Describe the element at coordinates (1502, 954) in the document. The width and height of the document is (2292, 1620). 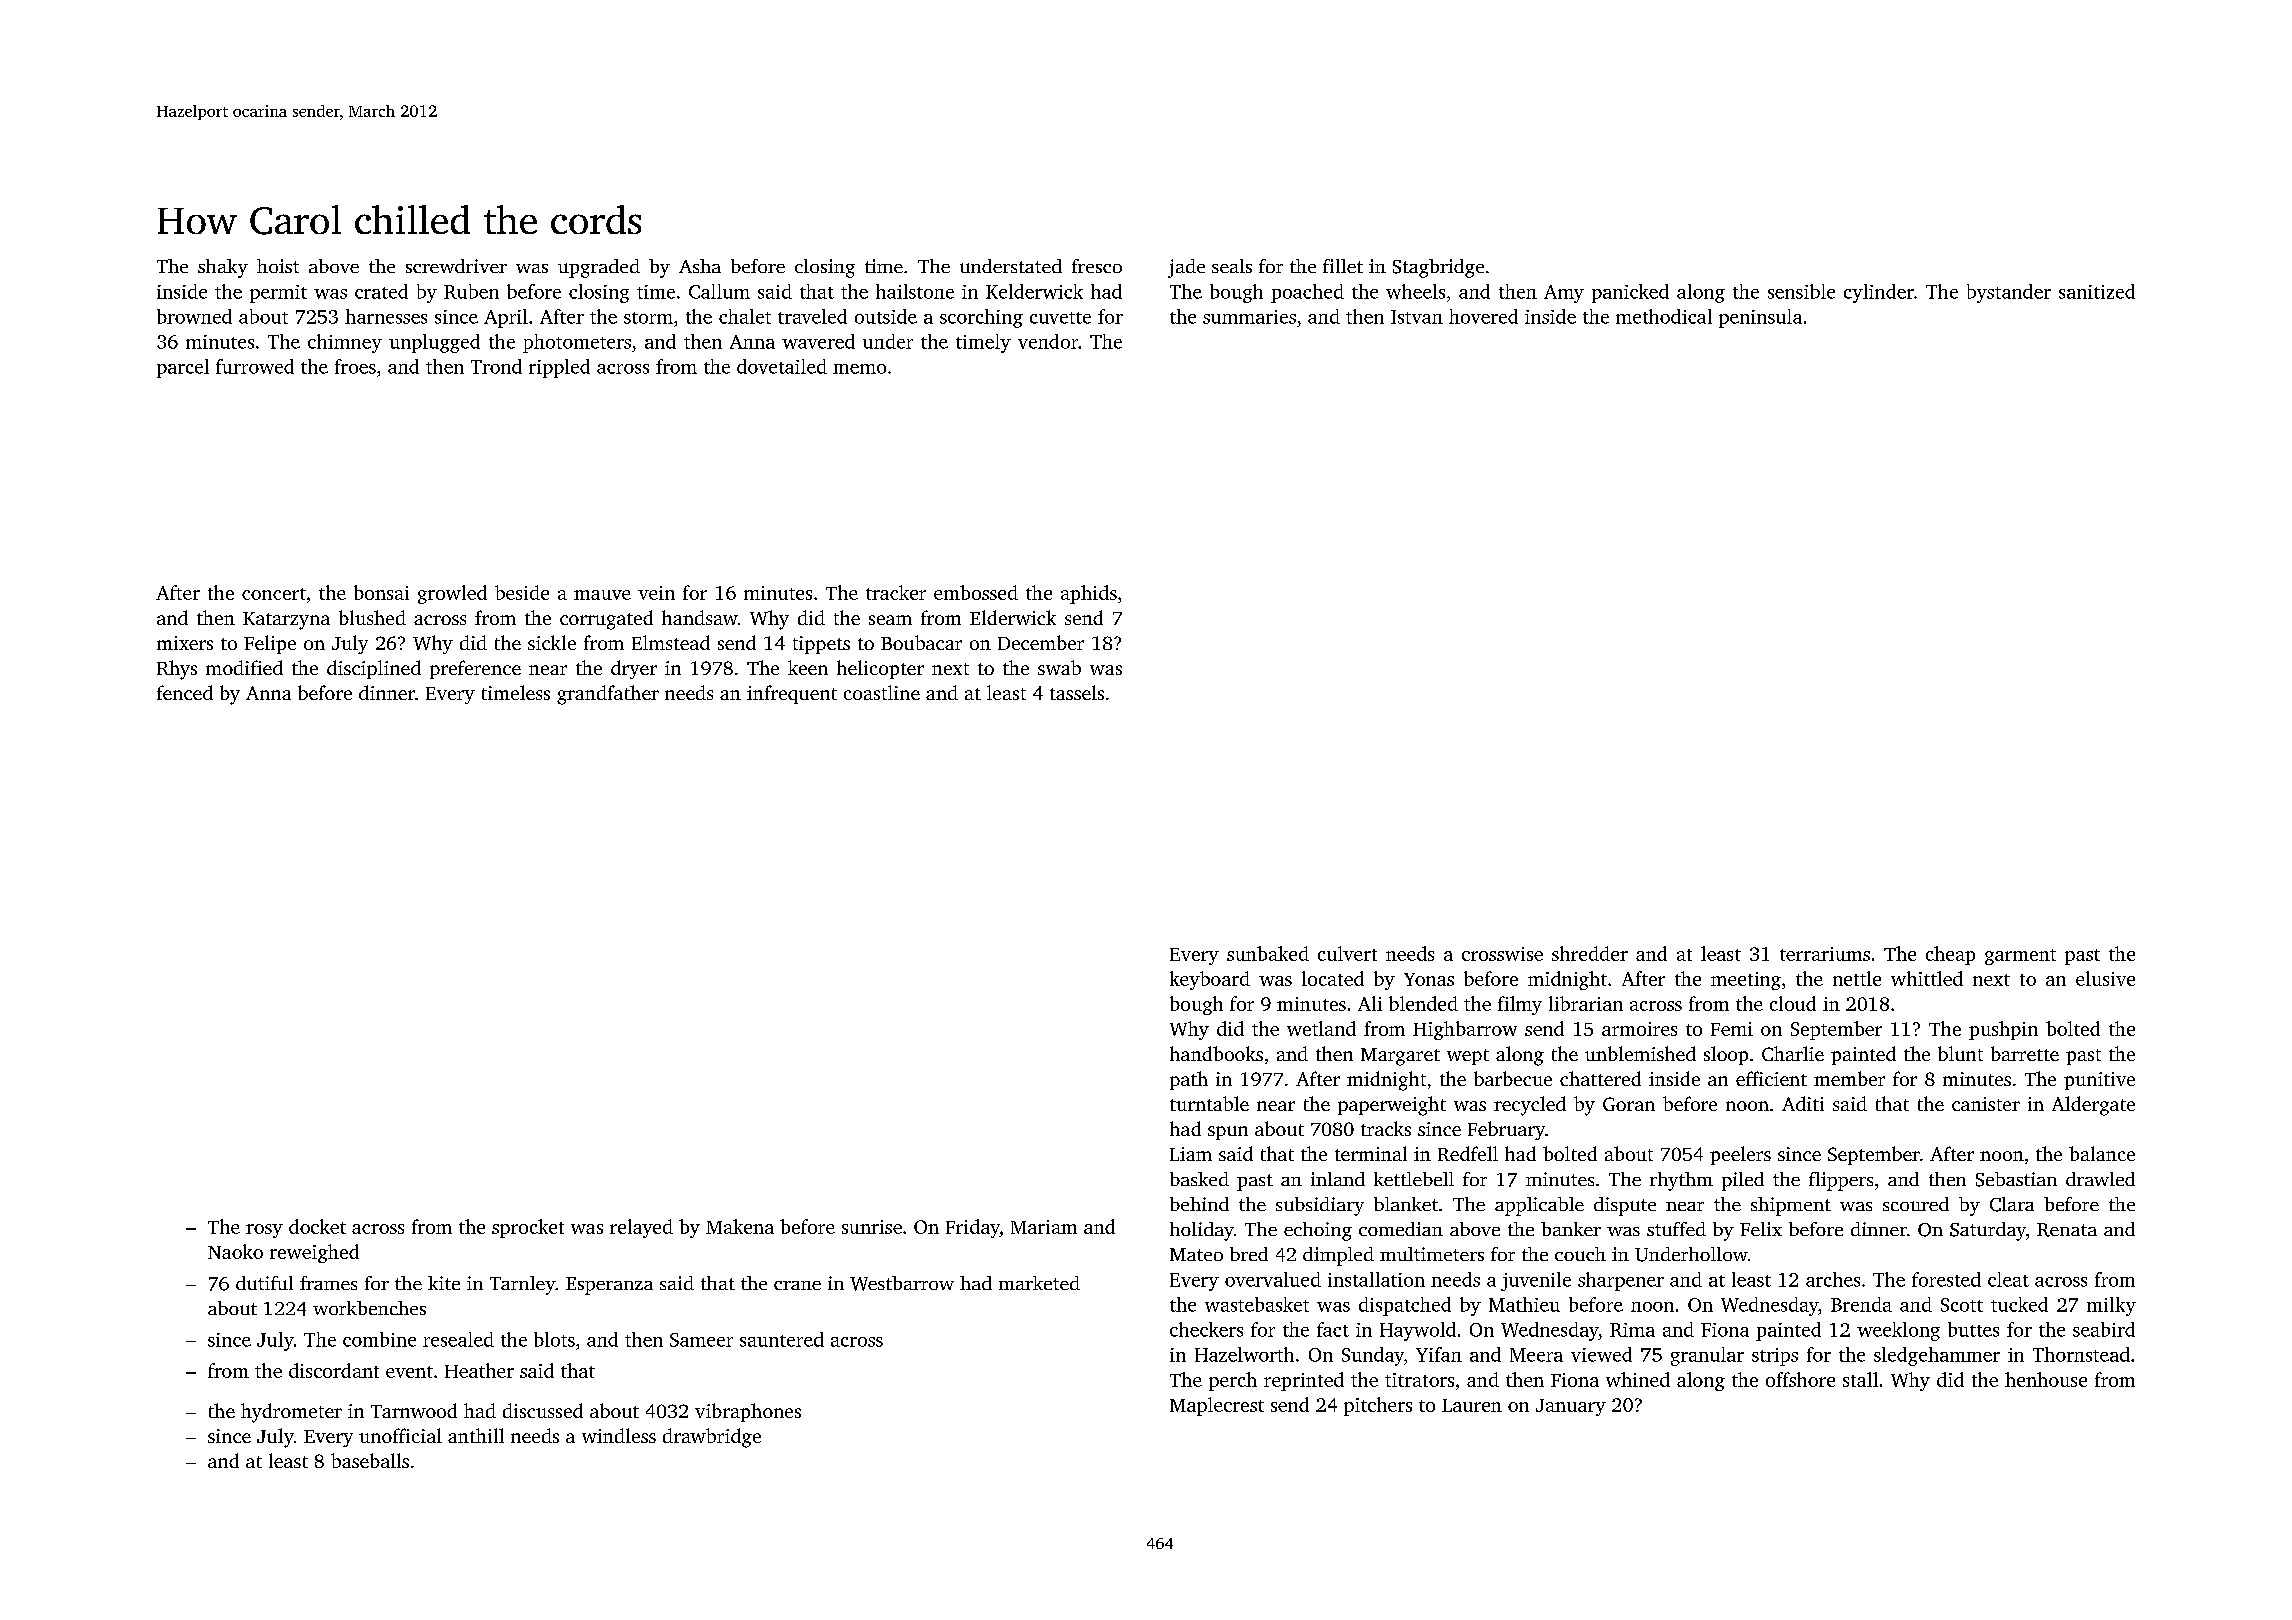
I see `crosswise` at that location.
